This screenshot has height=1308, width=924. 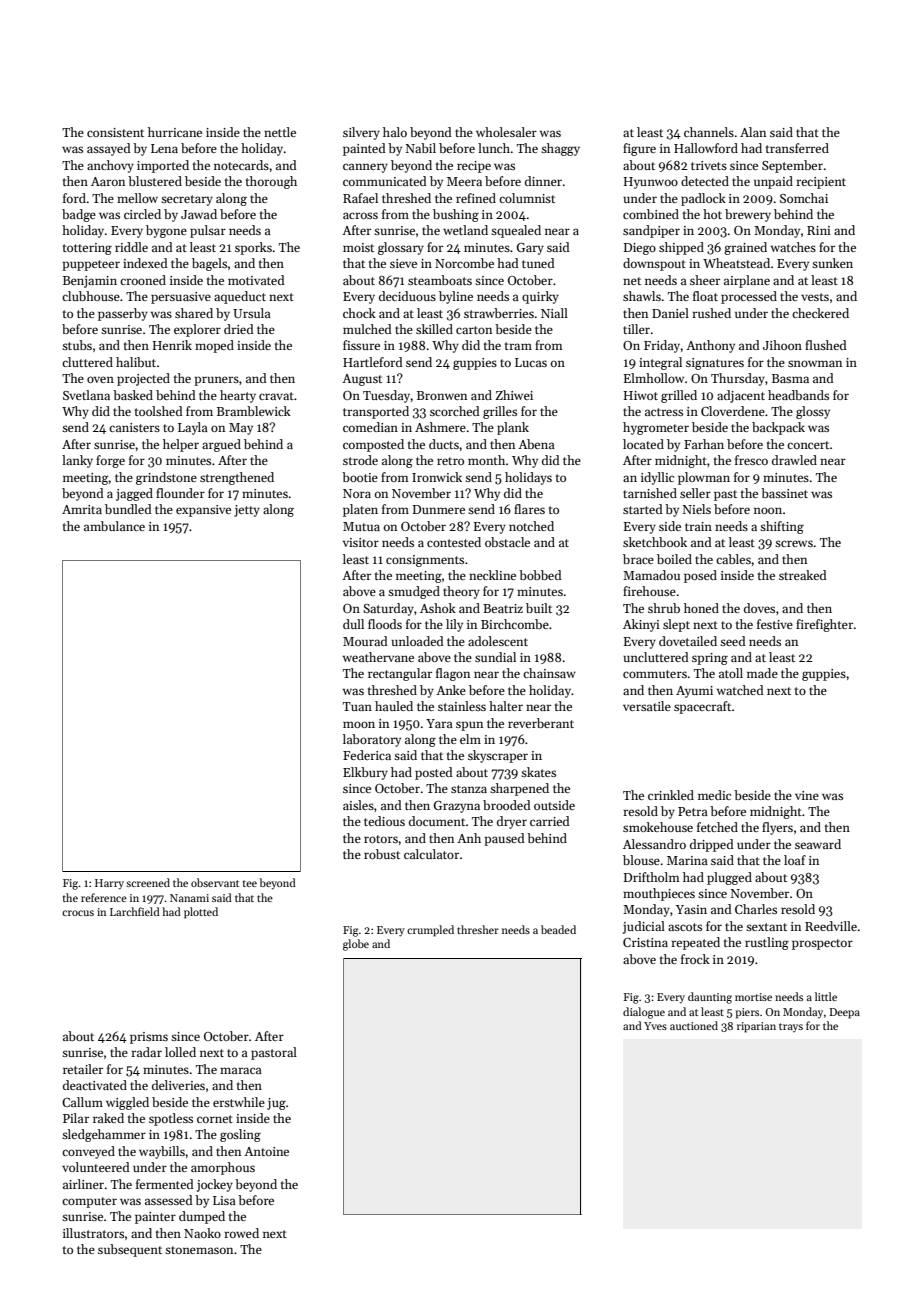 What do you see at coordinates (356, 945) in the screenshot?
I see `globe` at bounding box center [356, 945].
